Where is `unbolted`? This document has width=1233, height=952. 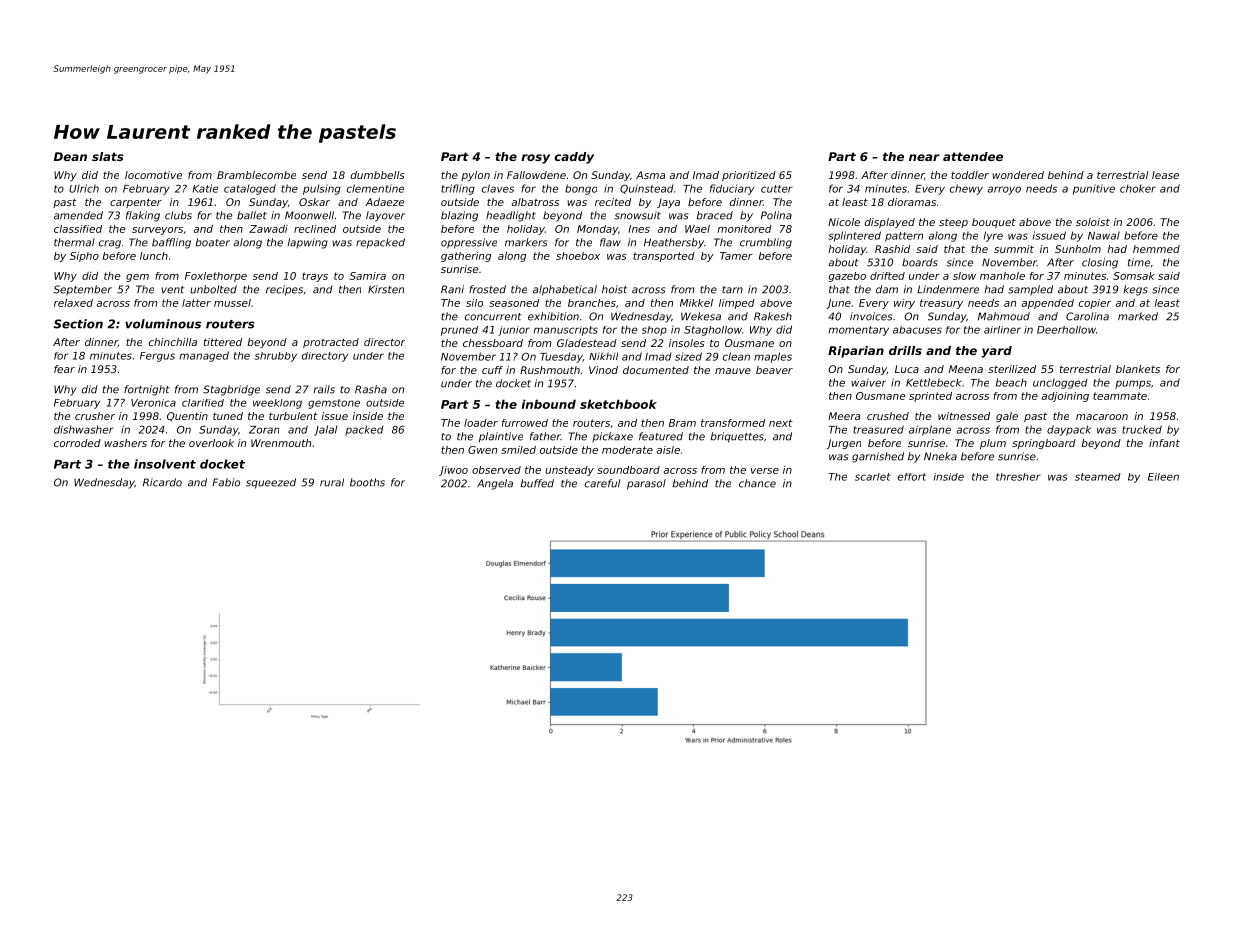 unbolted is located at coordinates (213, 289).
